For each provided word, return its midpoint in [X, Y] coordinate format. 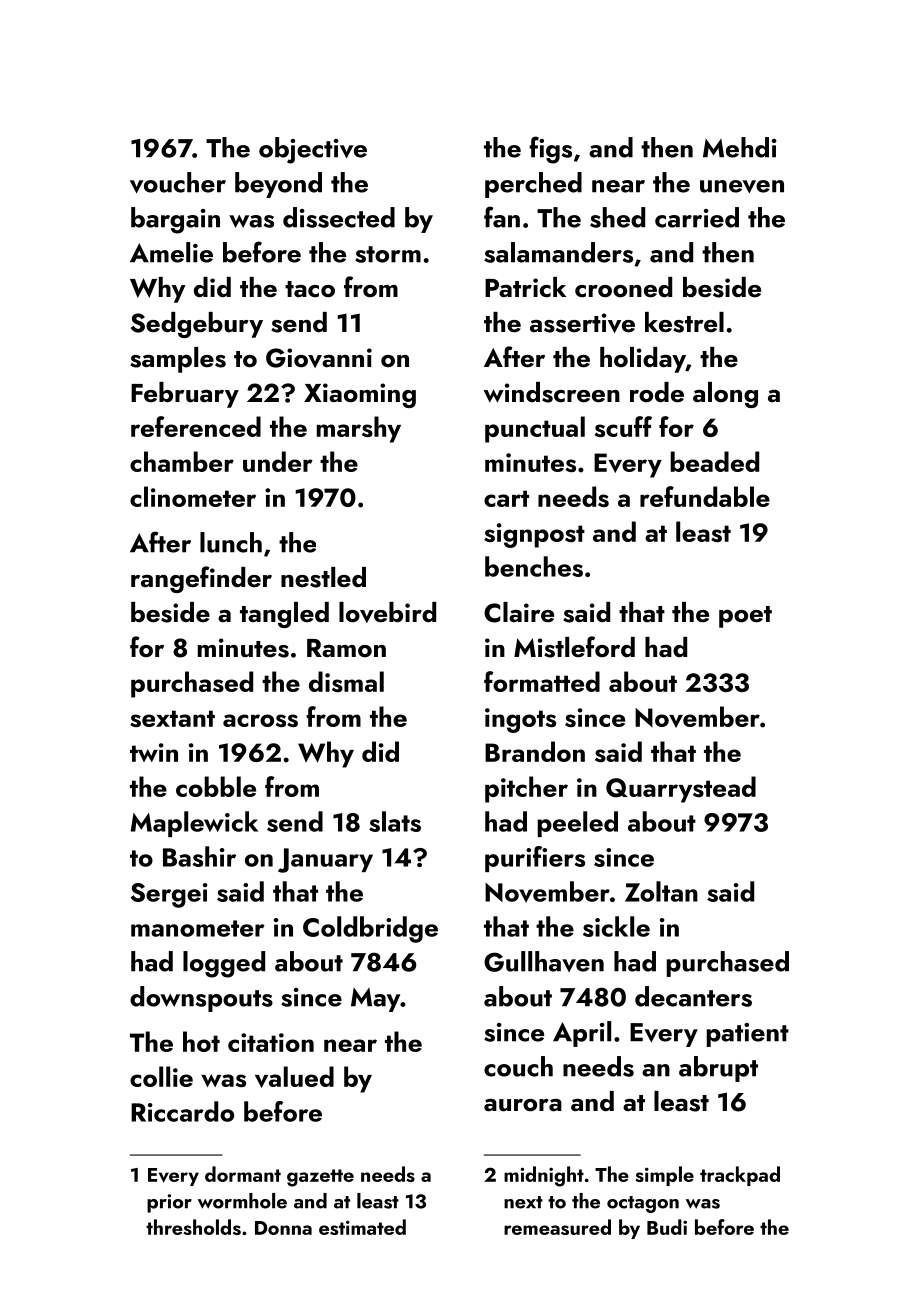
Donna [283, 1228]
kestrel [684, 322]
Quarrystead [681, 789]
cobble [216, 786]
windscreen [552, 392]
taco [310, 289]
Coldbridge [370, 929]
